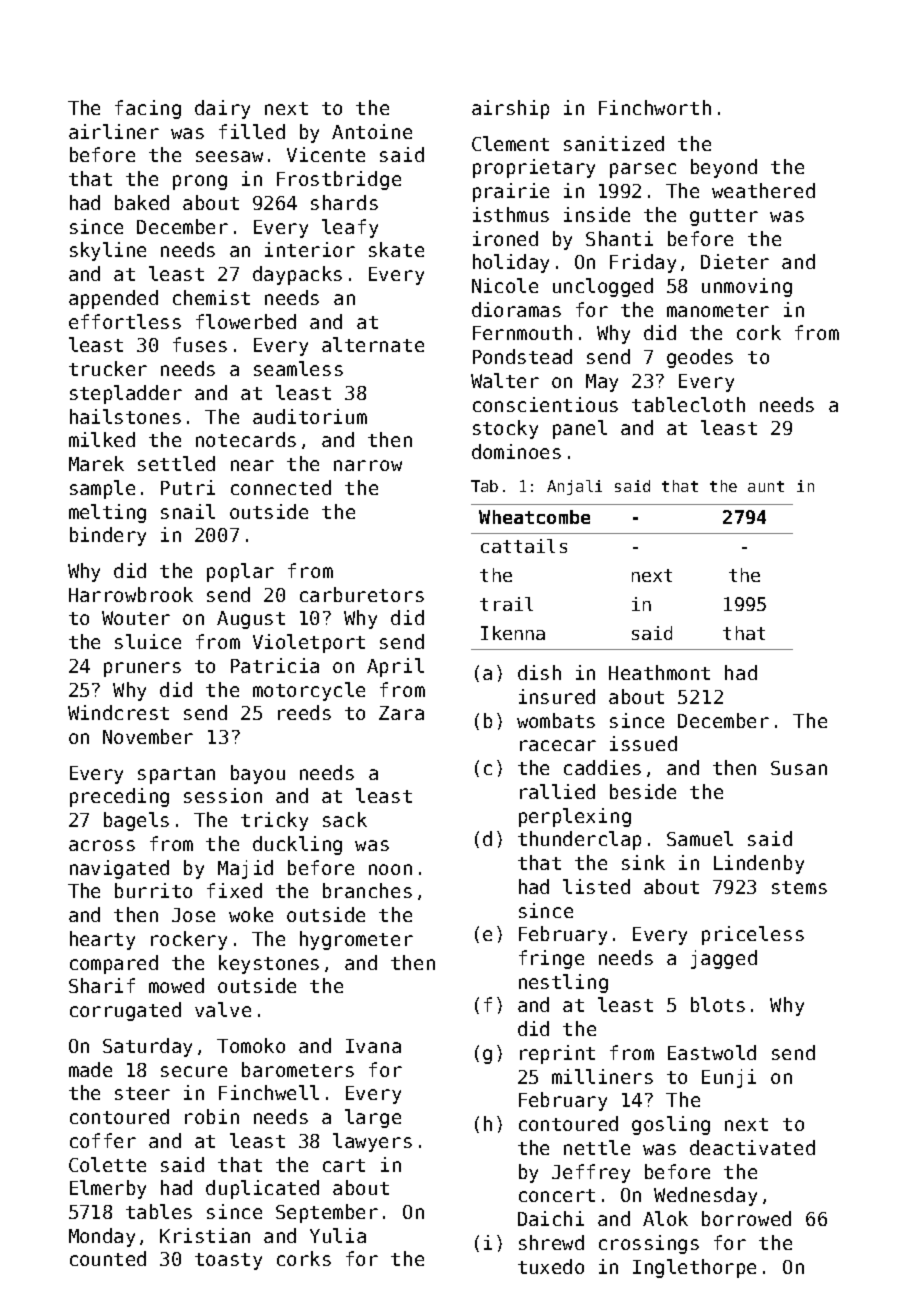 This image has height=1316, width=908. Describe the element at coordinates (108, 251) in the image. I see `skyline` at that location.
